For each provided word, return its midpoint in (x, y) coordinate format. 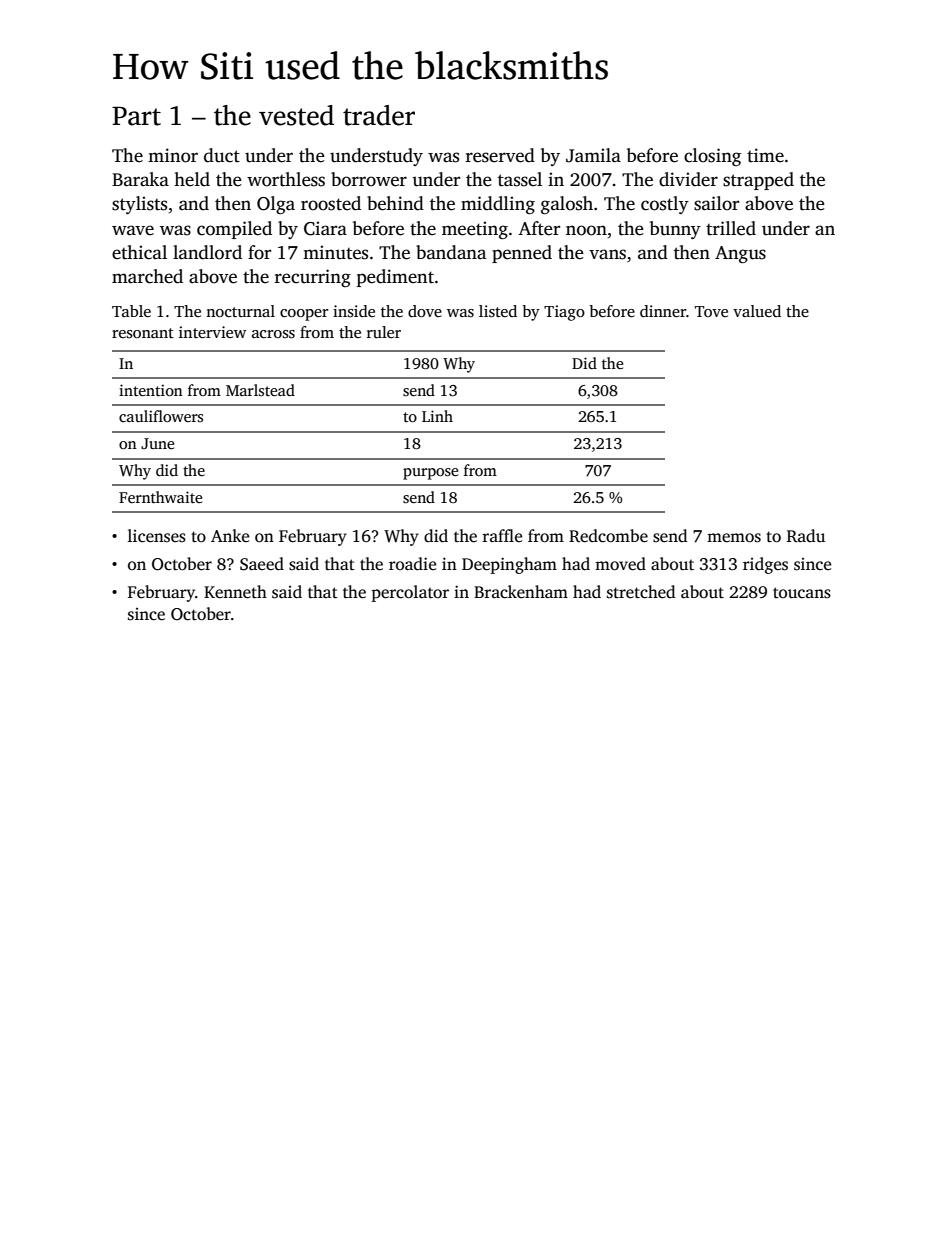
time (765, 155)
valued (757, 311)
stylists (139, 205)
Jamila (593, 155)
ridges (765, 565)
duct (222, 155)
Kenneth (235, 592)
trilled (731, 228)
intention (151, 390)
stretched (641, 592)
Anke (230, 535)
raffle (502, 535)
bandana (451, 252)
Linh (437, 416)
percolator (410, 593)
